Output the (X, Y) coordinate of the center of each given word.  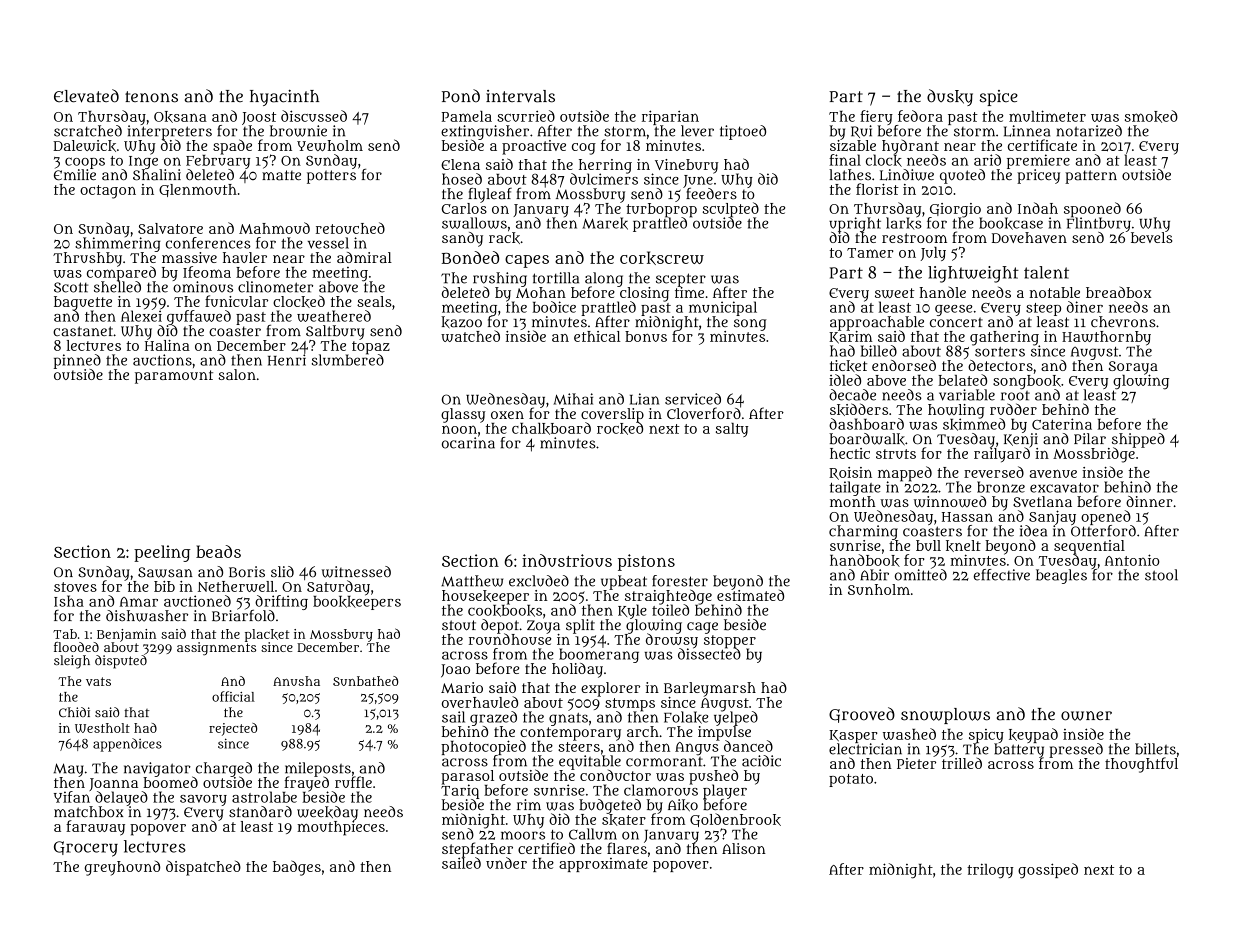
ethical (597, 336)
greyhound (122, 868)
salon (237, 374)
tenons (151, 97)
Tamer (870, 253)
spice (998, 98)
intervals (520, 96)
